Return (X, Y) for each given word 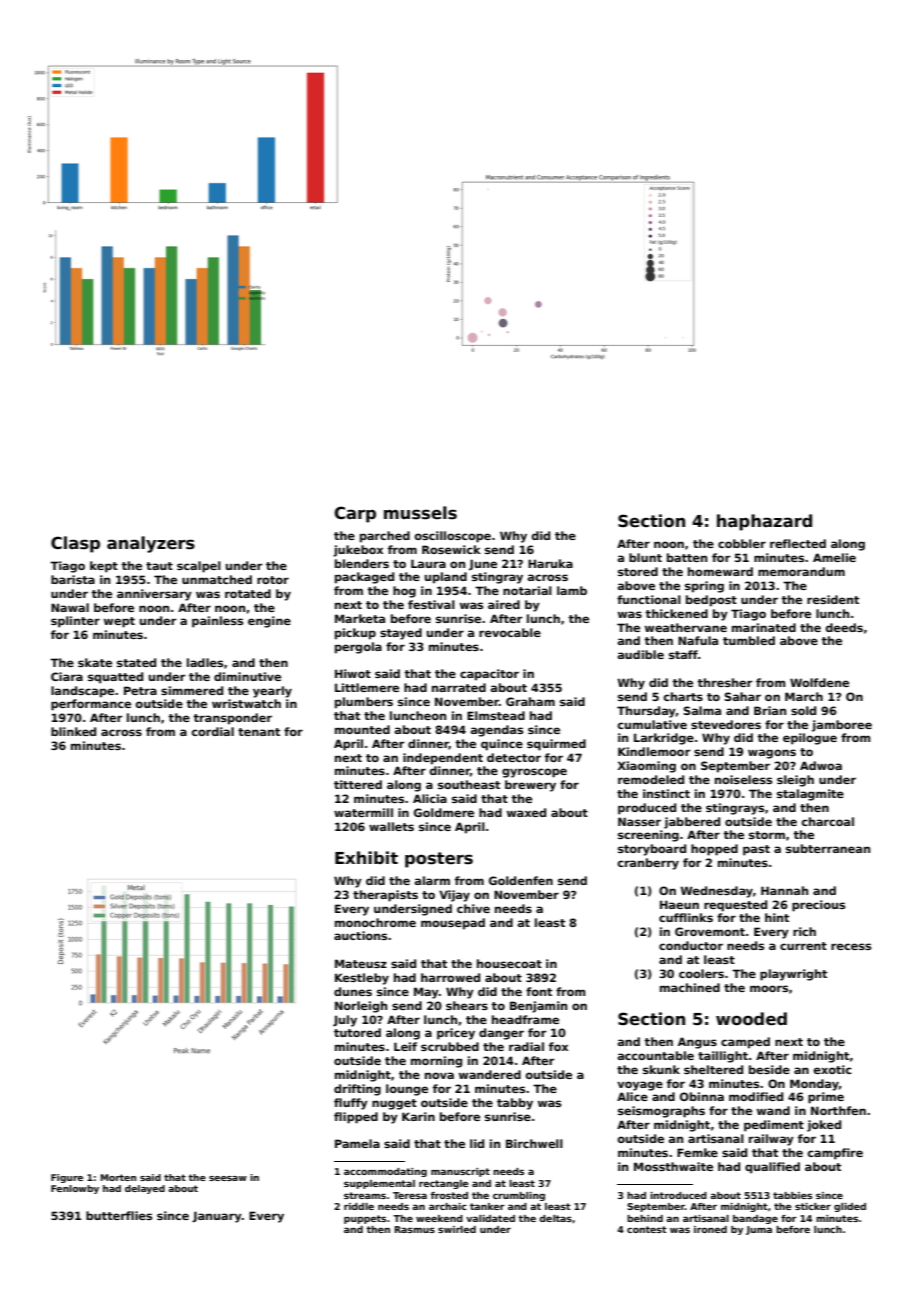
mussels (420, 513)
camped (745, 1043)
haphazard (764, 522)
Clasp (75, 544)
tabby (515, 1104)
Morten (118, 1177)
